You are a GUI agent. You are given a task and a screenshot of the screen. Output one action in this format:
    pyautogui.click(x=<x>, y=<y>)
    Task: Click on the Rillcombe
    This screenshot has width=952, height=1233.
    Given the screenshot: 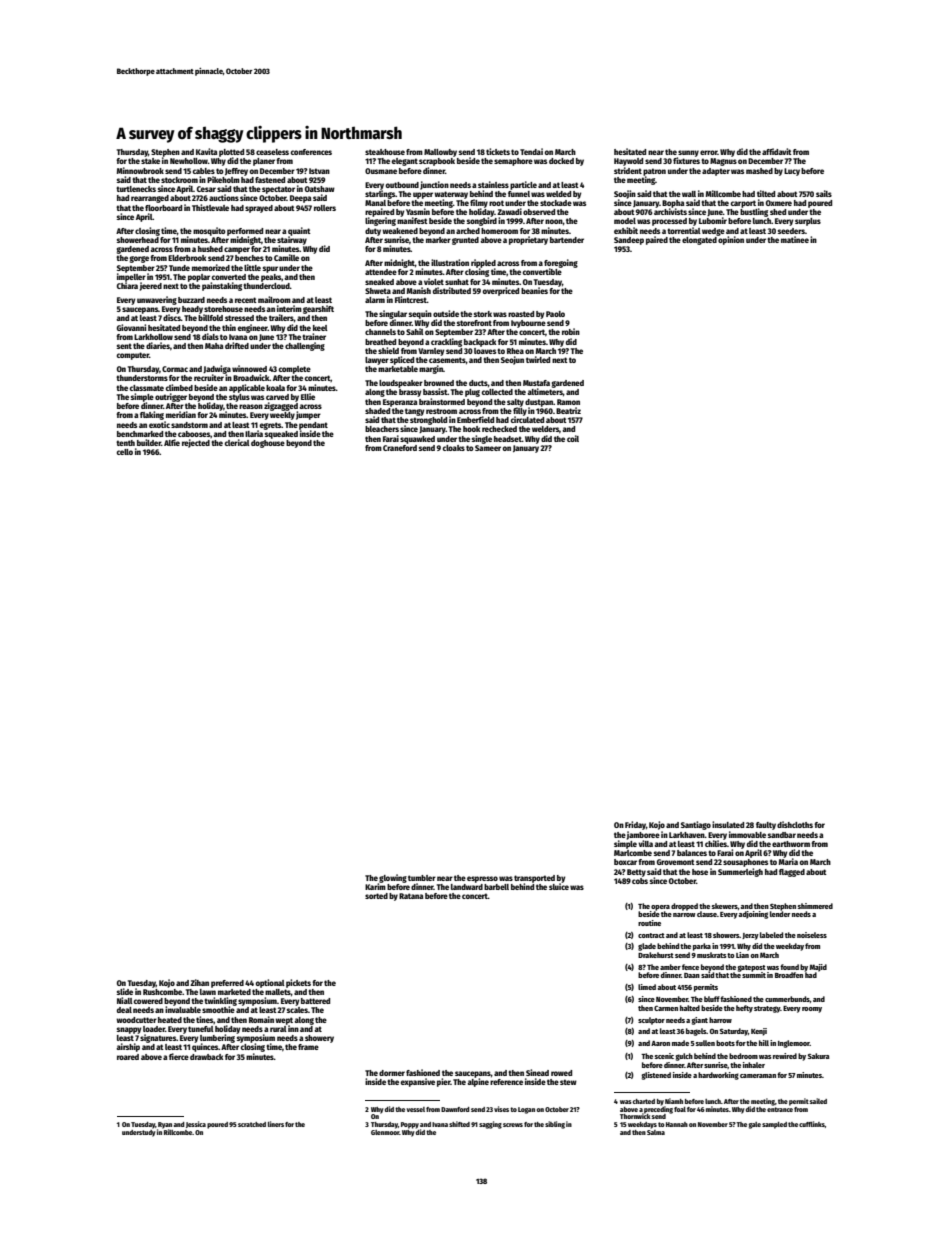 What is the action you would take?
    pyautogui.click(x=178, y=1132)
